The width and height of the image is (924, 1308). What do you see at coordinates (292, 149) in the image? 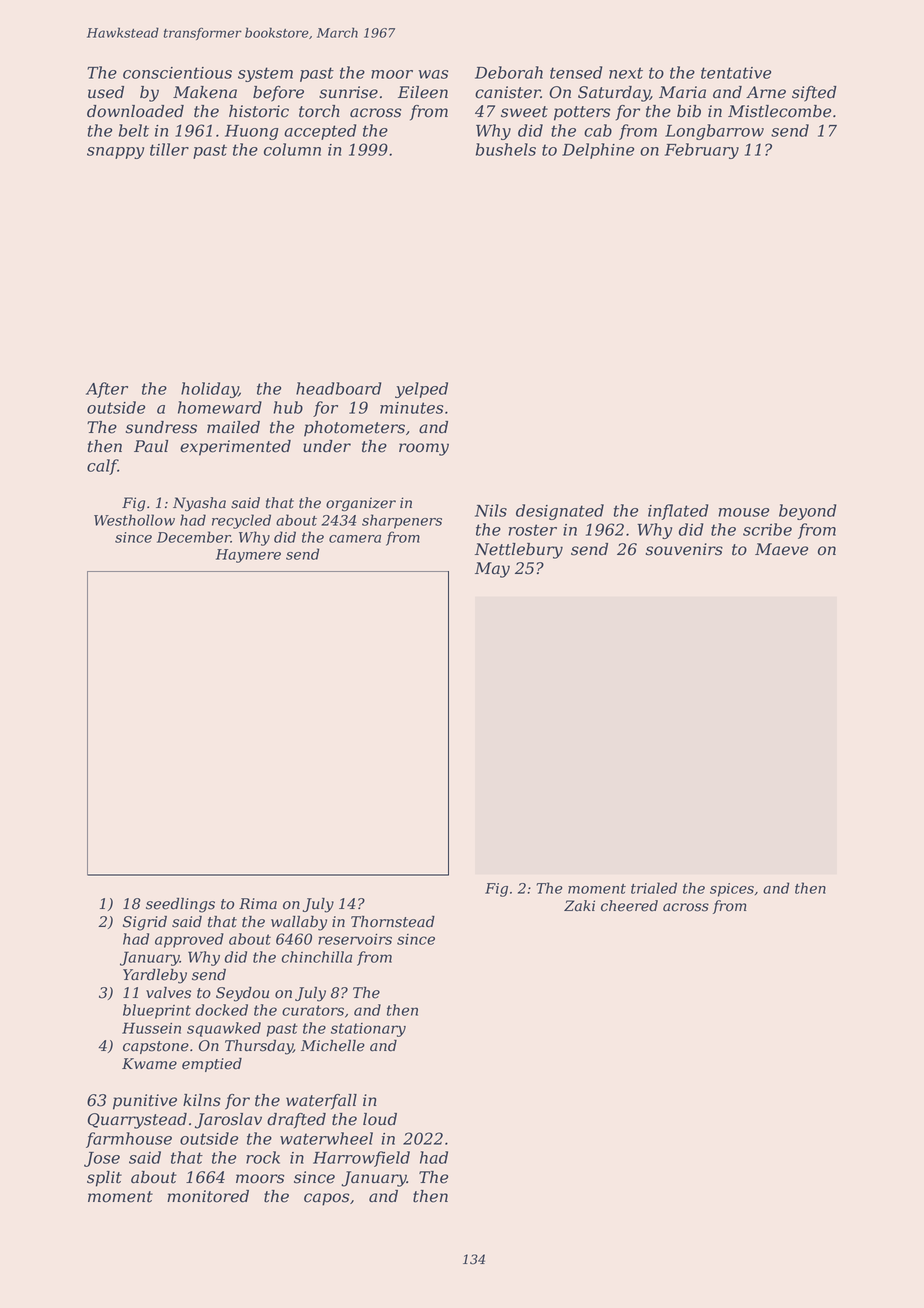
I see `column` at bounding box center [292, 149].
